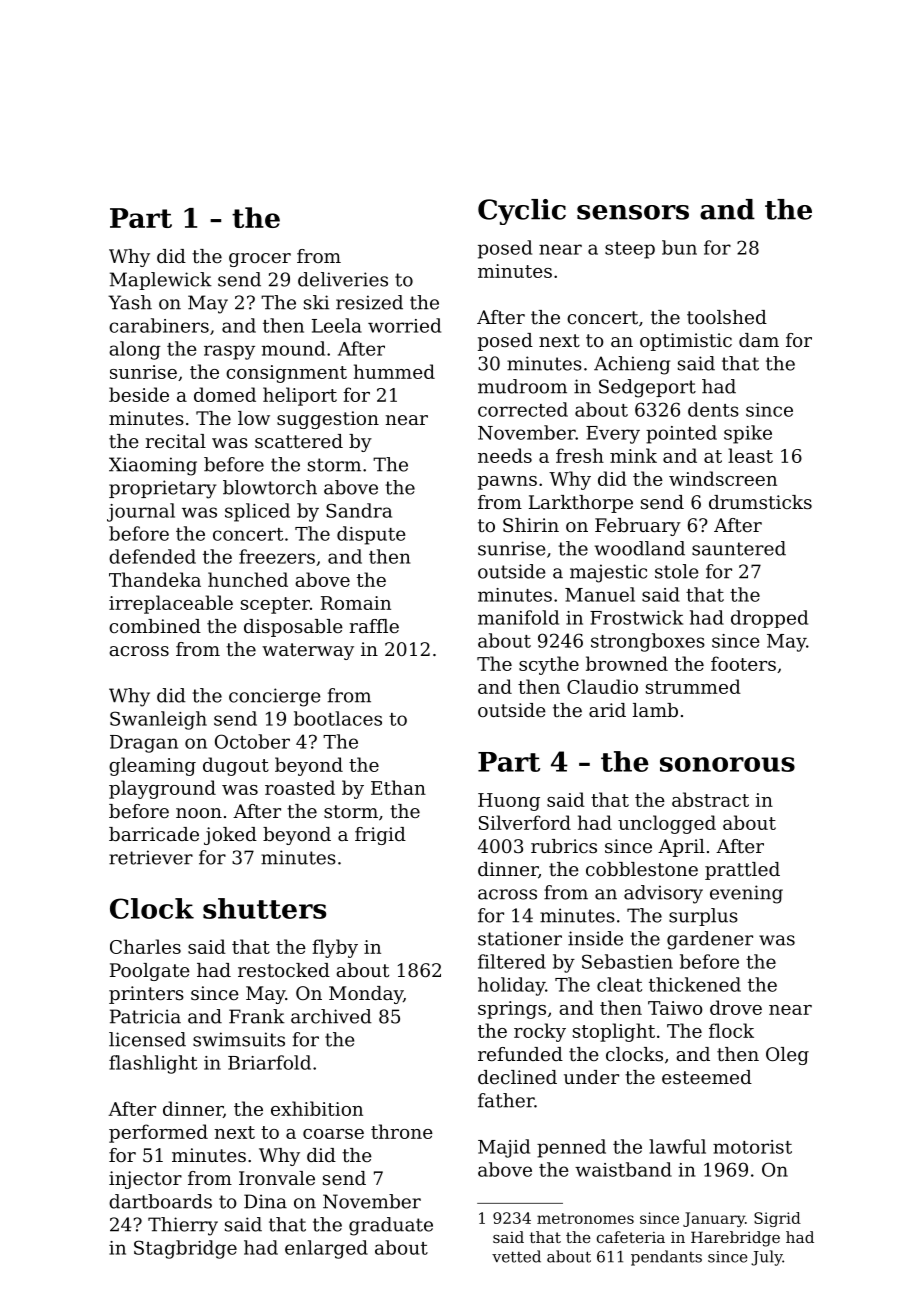 This page has height=1308, width=924. Describe the element at coordinates (404, 325) in the page. I see `worried` at that location.
